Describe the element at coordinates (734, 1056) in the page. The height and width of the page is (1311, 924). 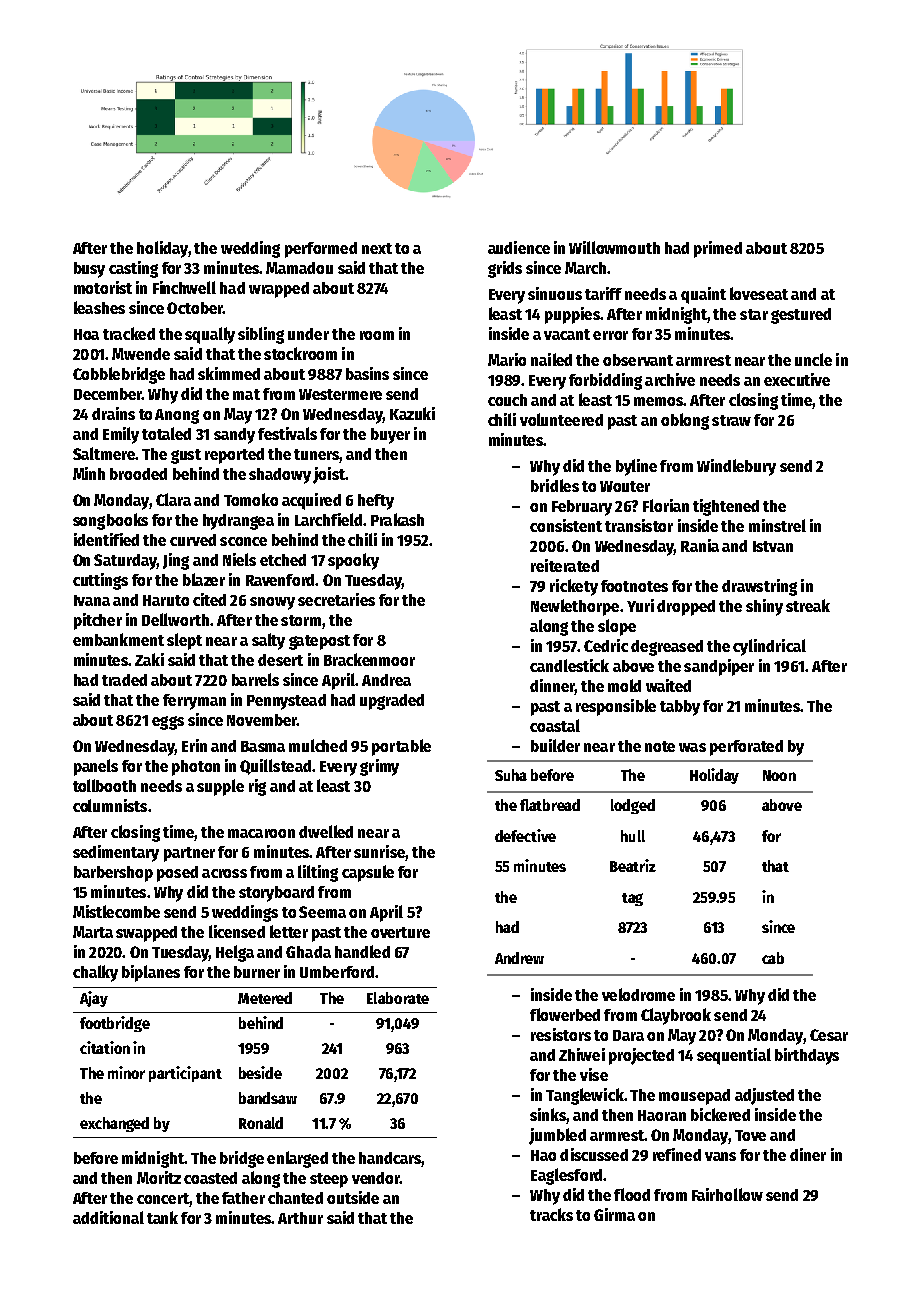
I see `sequential` at that location.
